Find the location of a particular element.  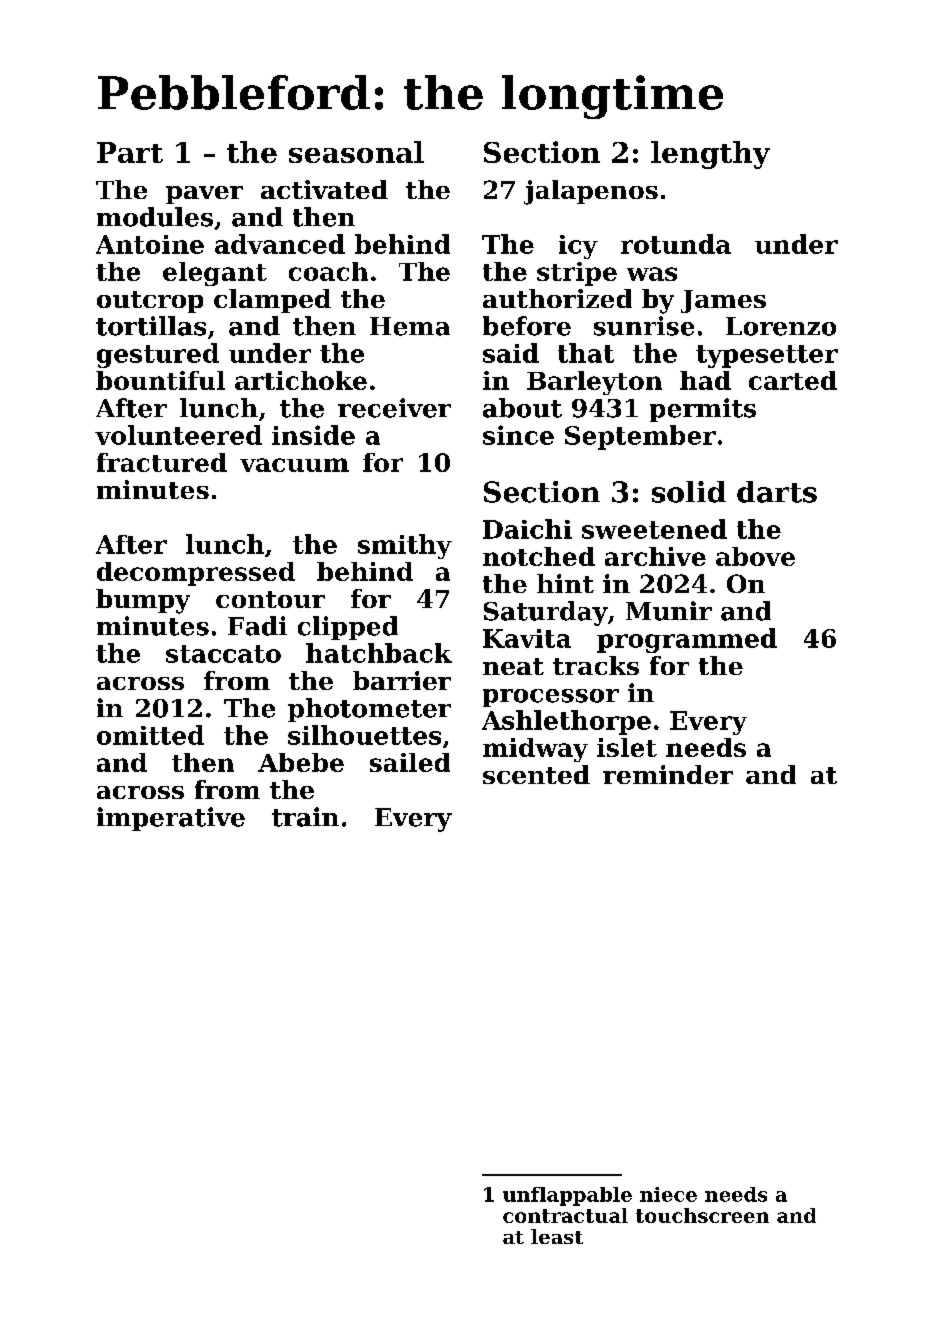

paver is located at coordinates (204, 195).
